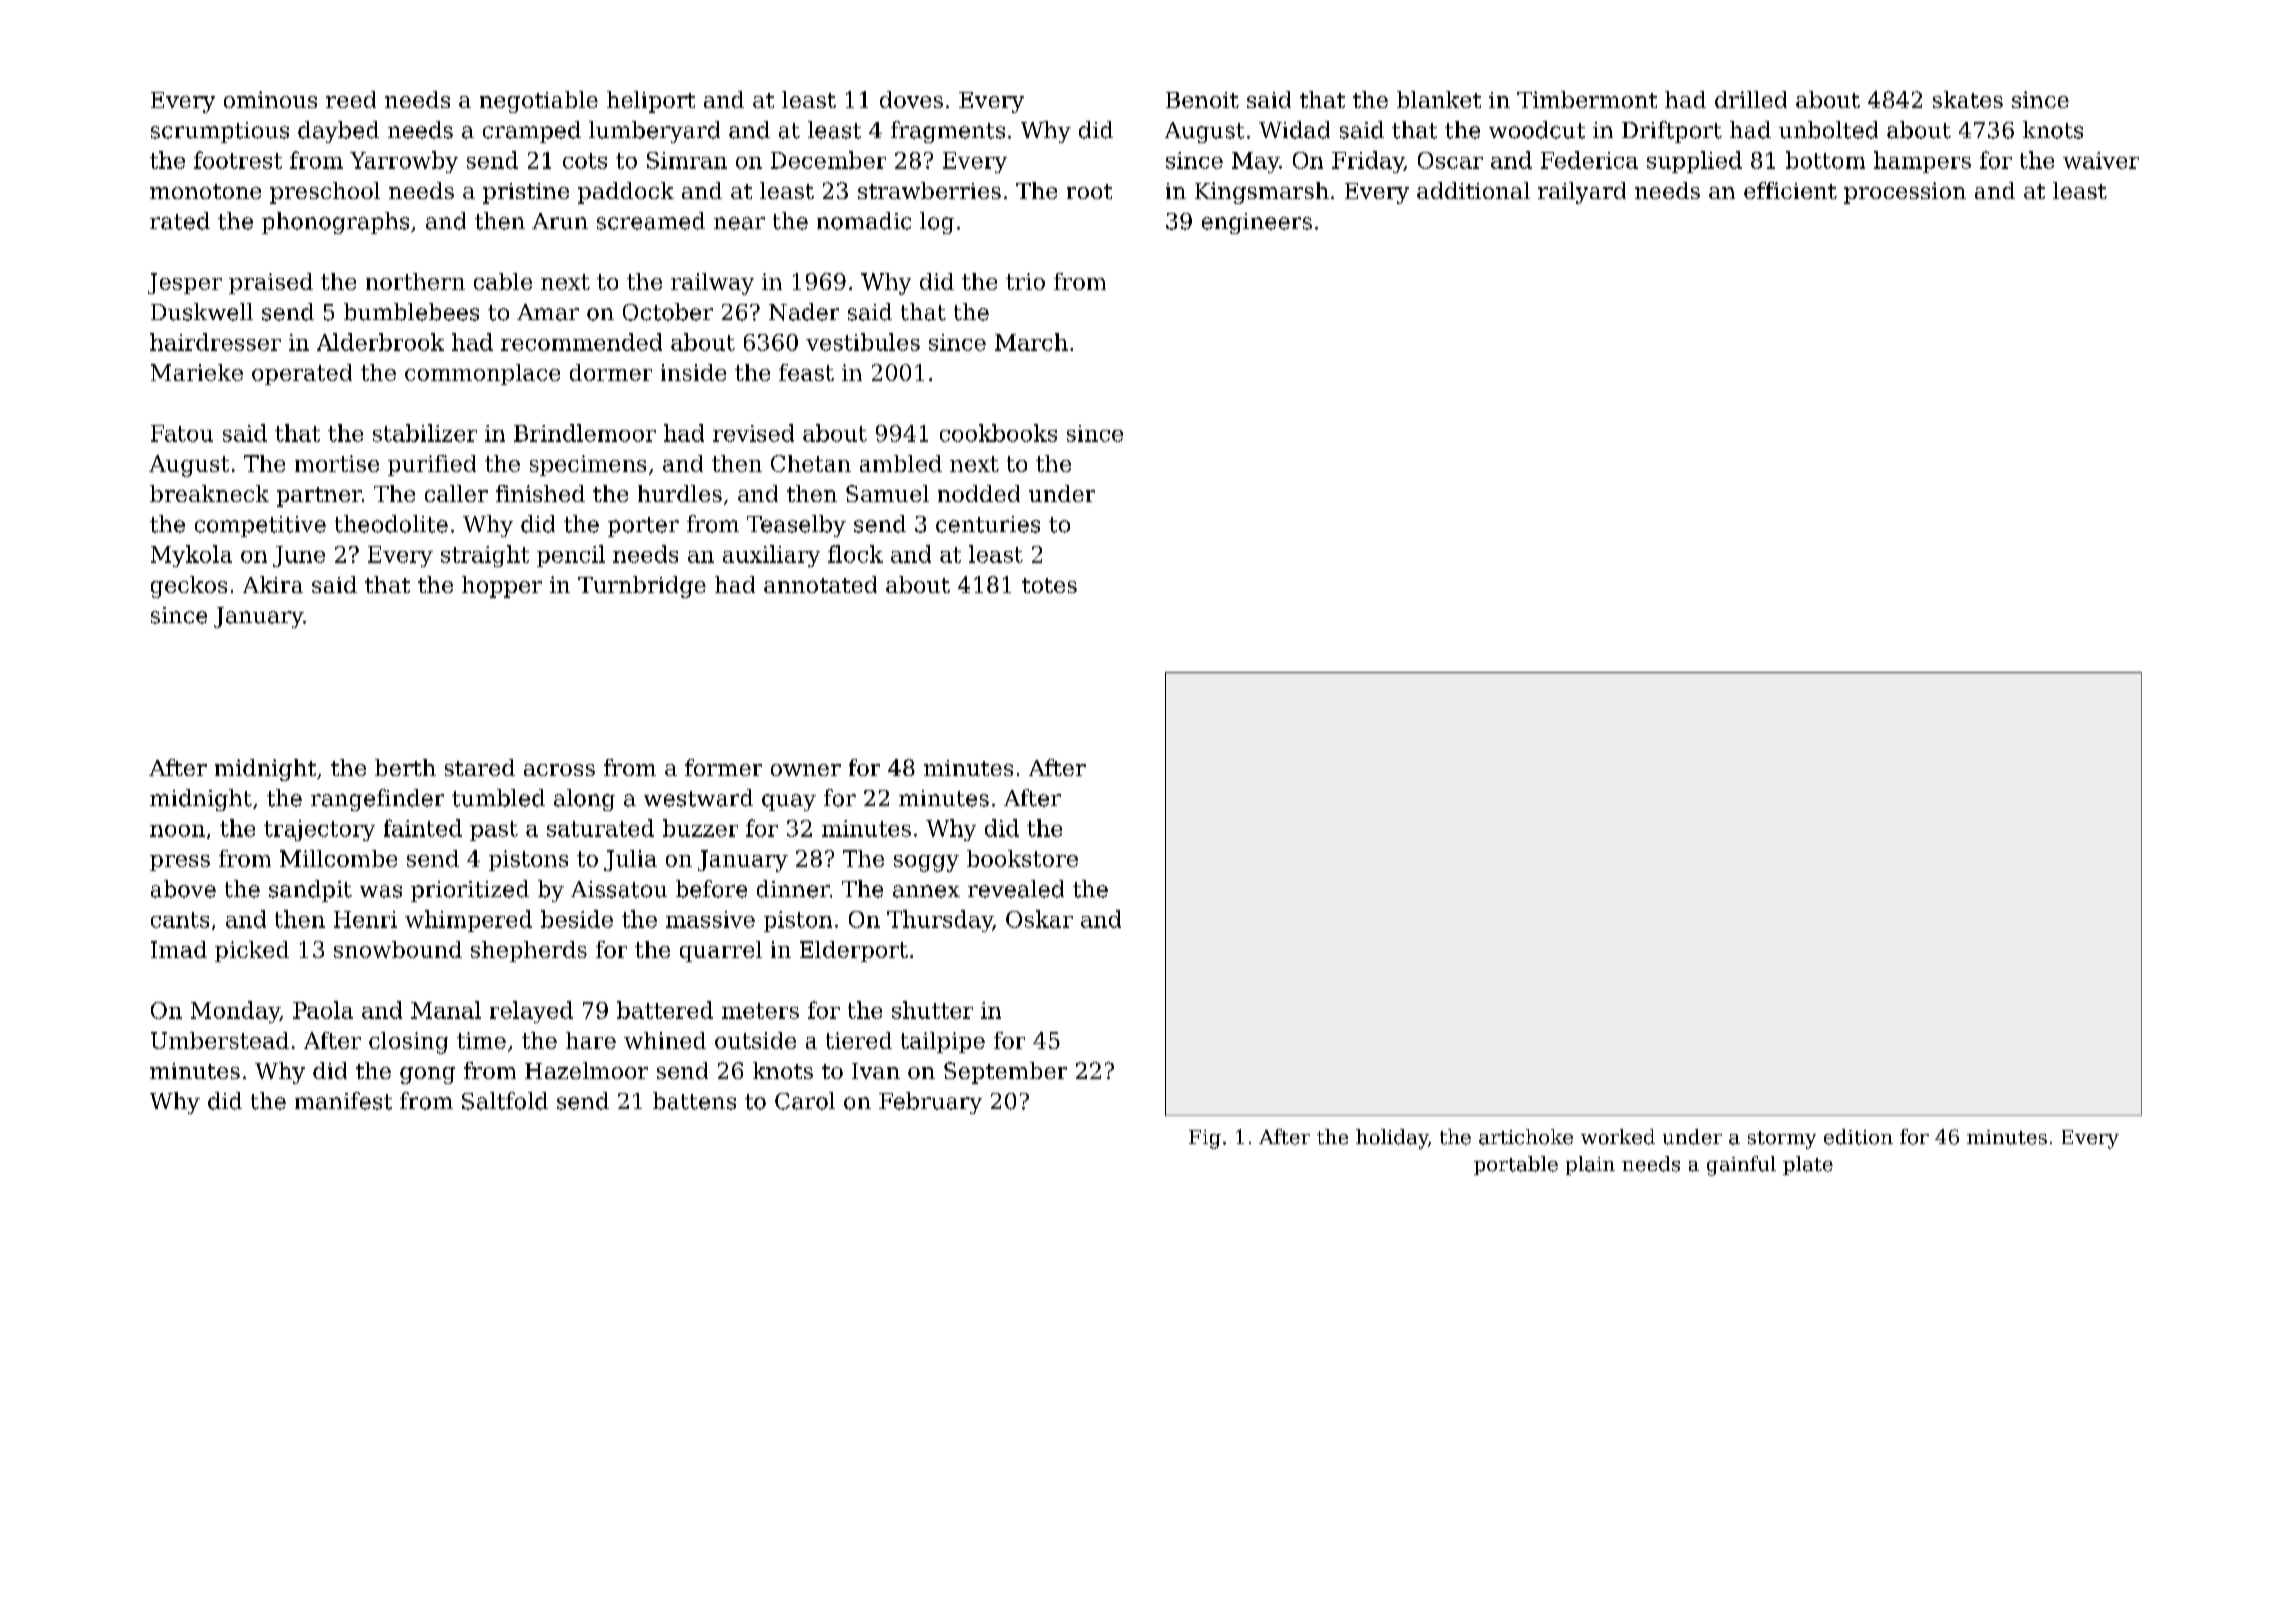 Image resolution: width=2292 pixels, height=1620 pixels. What do you see at coordinates (1439, 99) in the page?
I see `blanket` at bounding box center [1439, 99].
